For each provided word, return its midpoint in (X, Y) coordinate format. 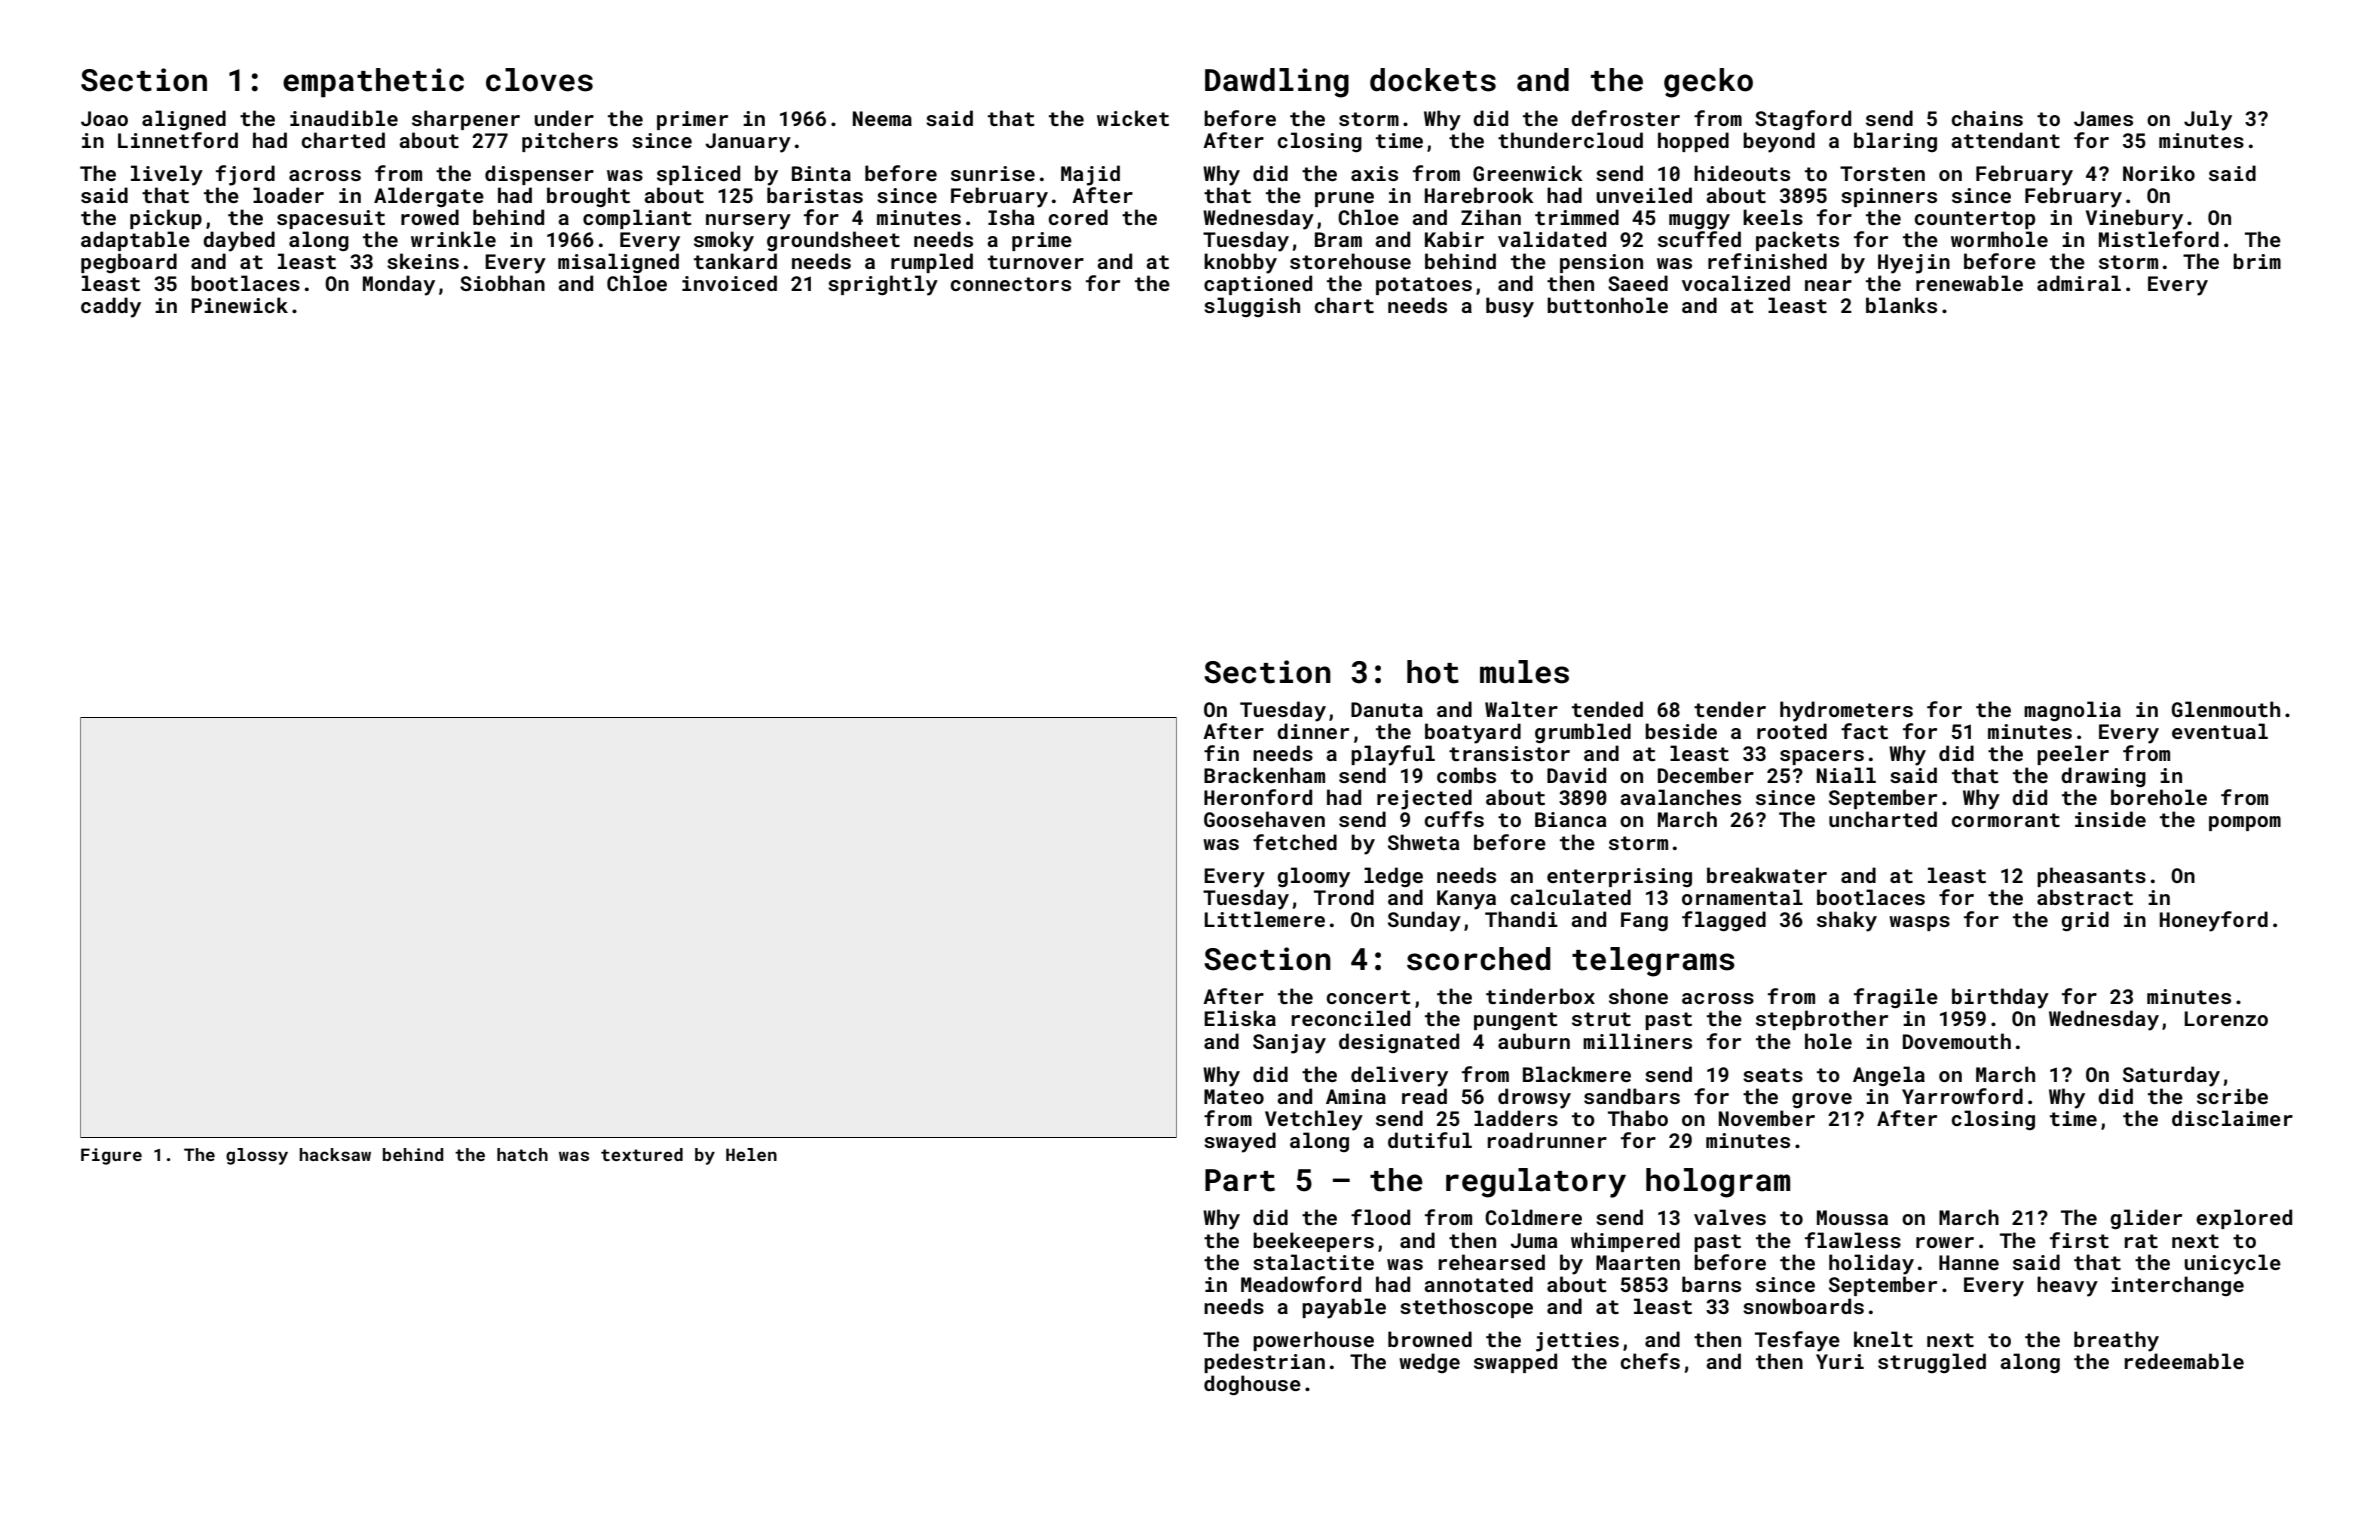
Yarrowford (1962, 1096)
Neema (882, 118)
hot (1433, 672)
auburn (1534, 1041)
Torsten (1882, 173)
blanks (1901, 305)
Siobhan (502, 283)
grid (2085, 921)
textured (642, 1154)
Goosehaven (1264, 819)
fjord (245, 175)
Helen (751, 1154)
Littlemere (1264, 919)
